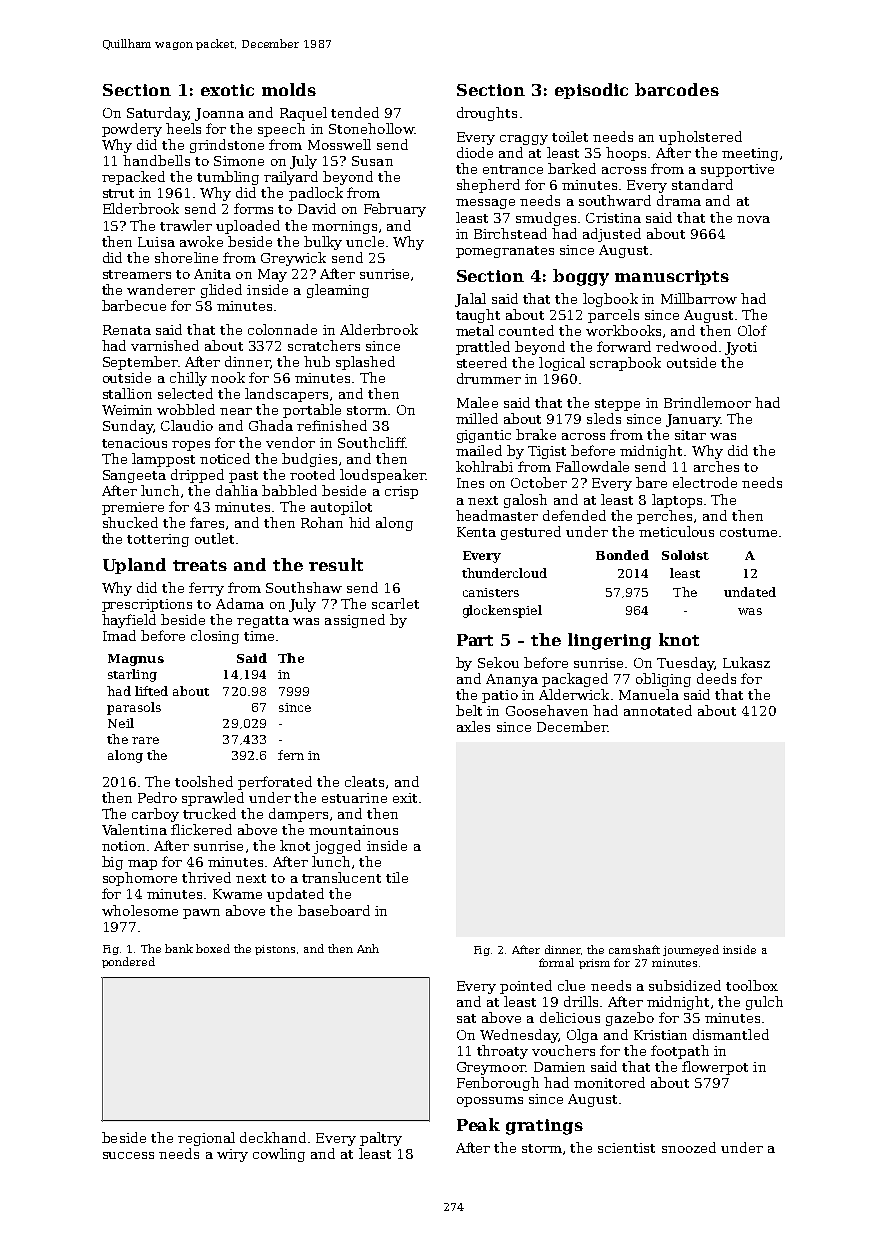  What do you see at coordinates (336, 564) in the screenshot?
I see `result` at bounding box center [336, 564].
